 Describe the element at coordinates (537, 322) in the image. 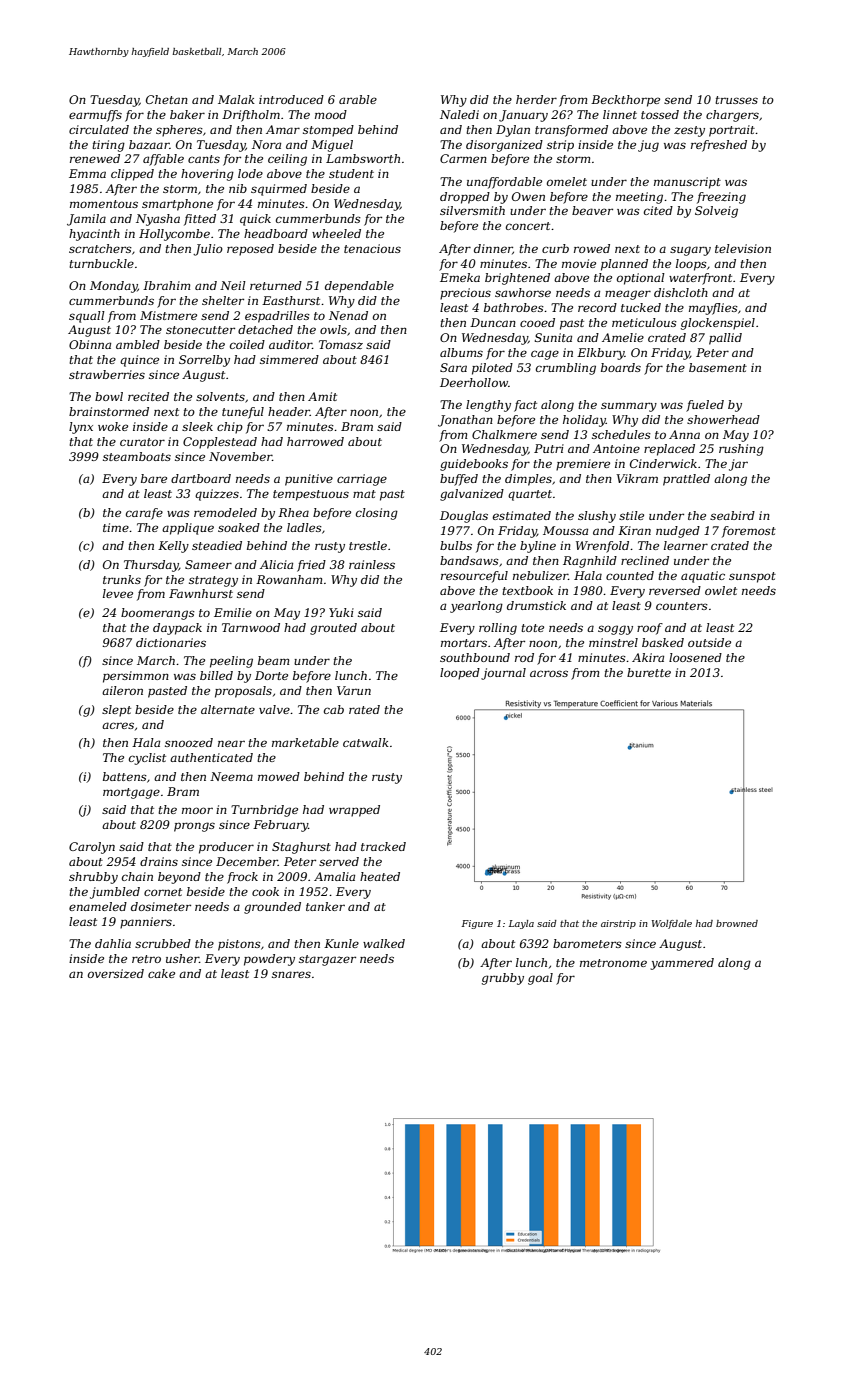

I see `cooed` at that location.
